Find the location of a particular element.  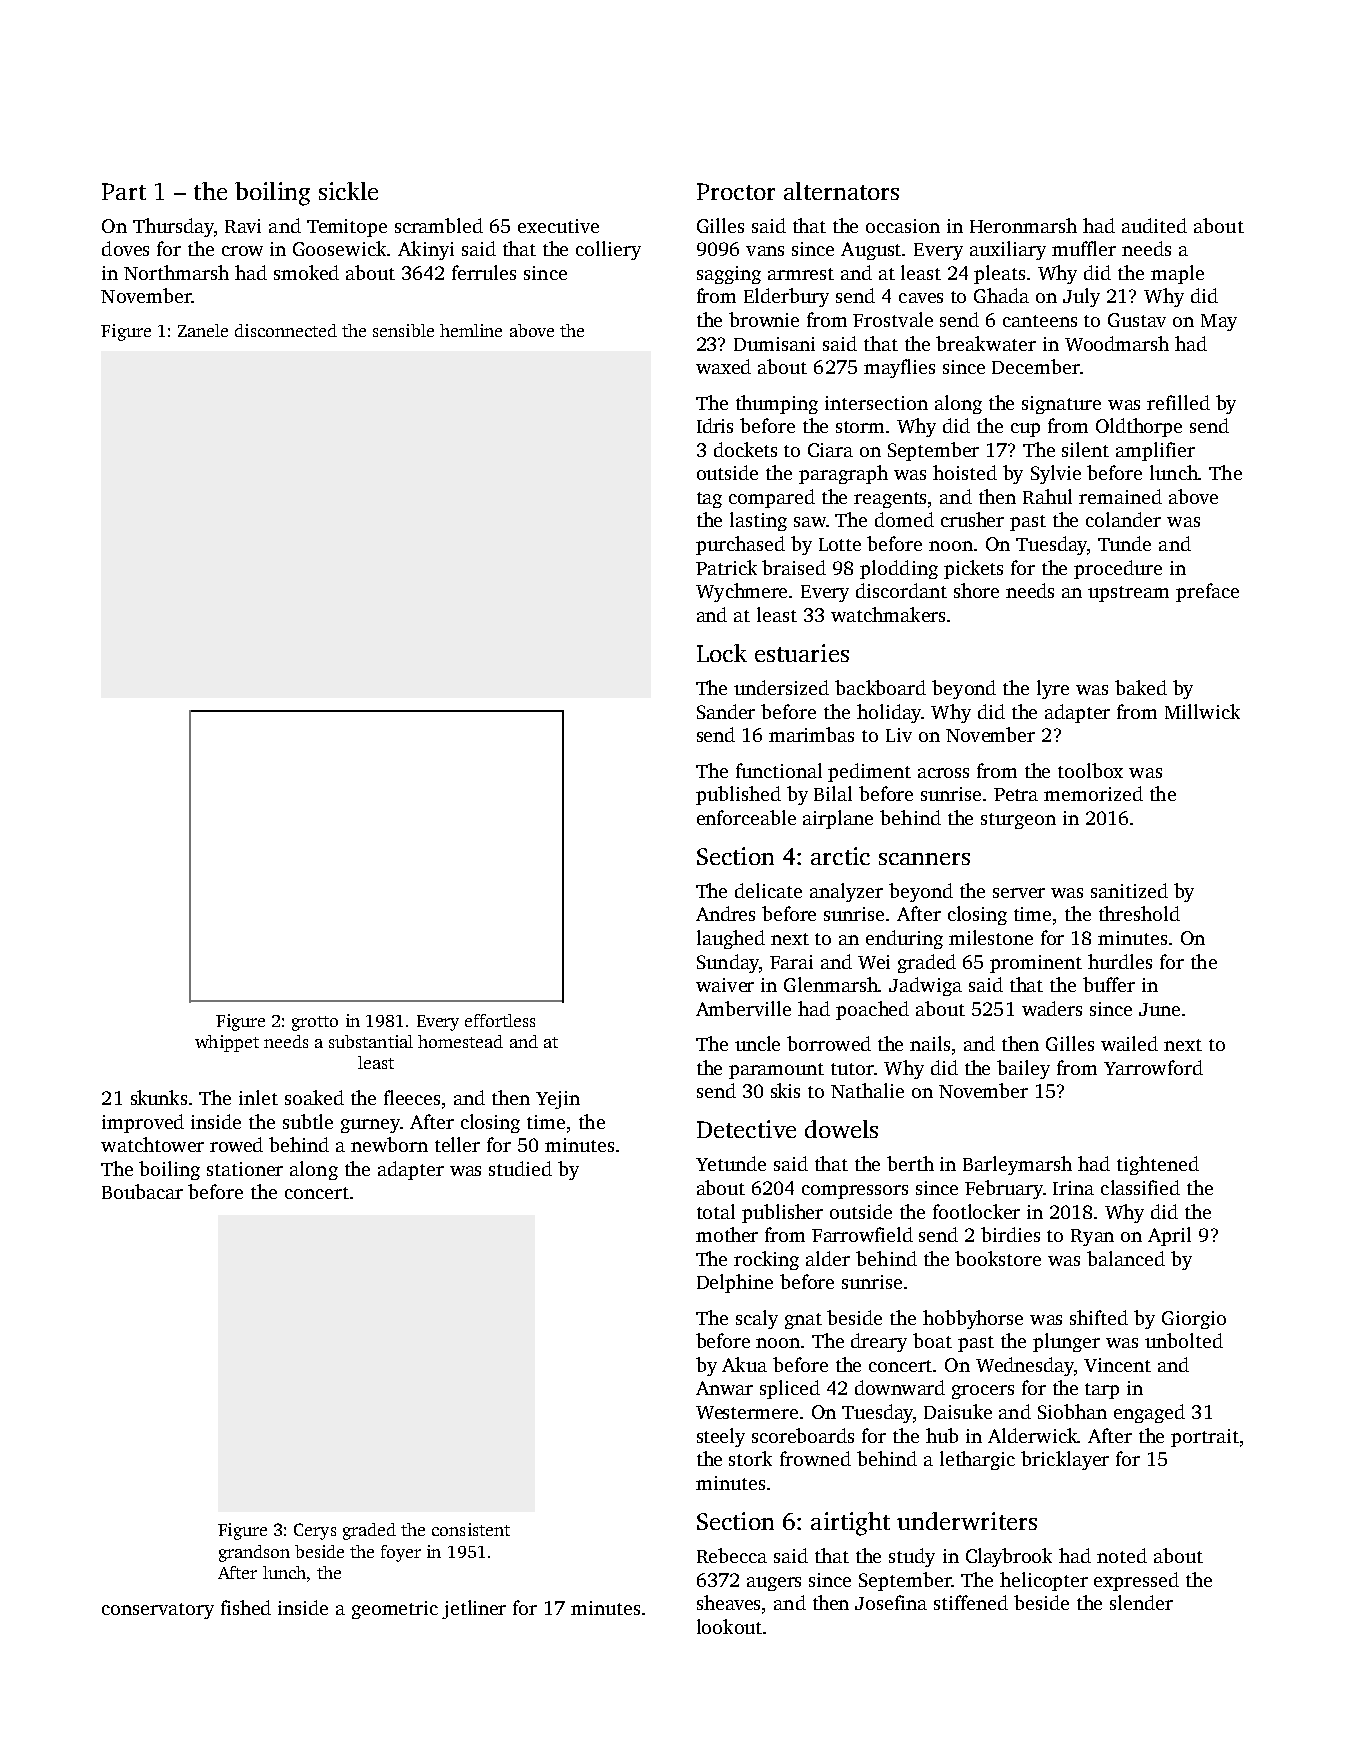

studied is located at coordinates (520, 1168).
